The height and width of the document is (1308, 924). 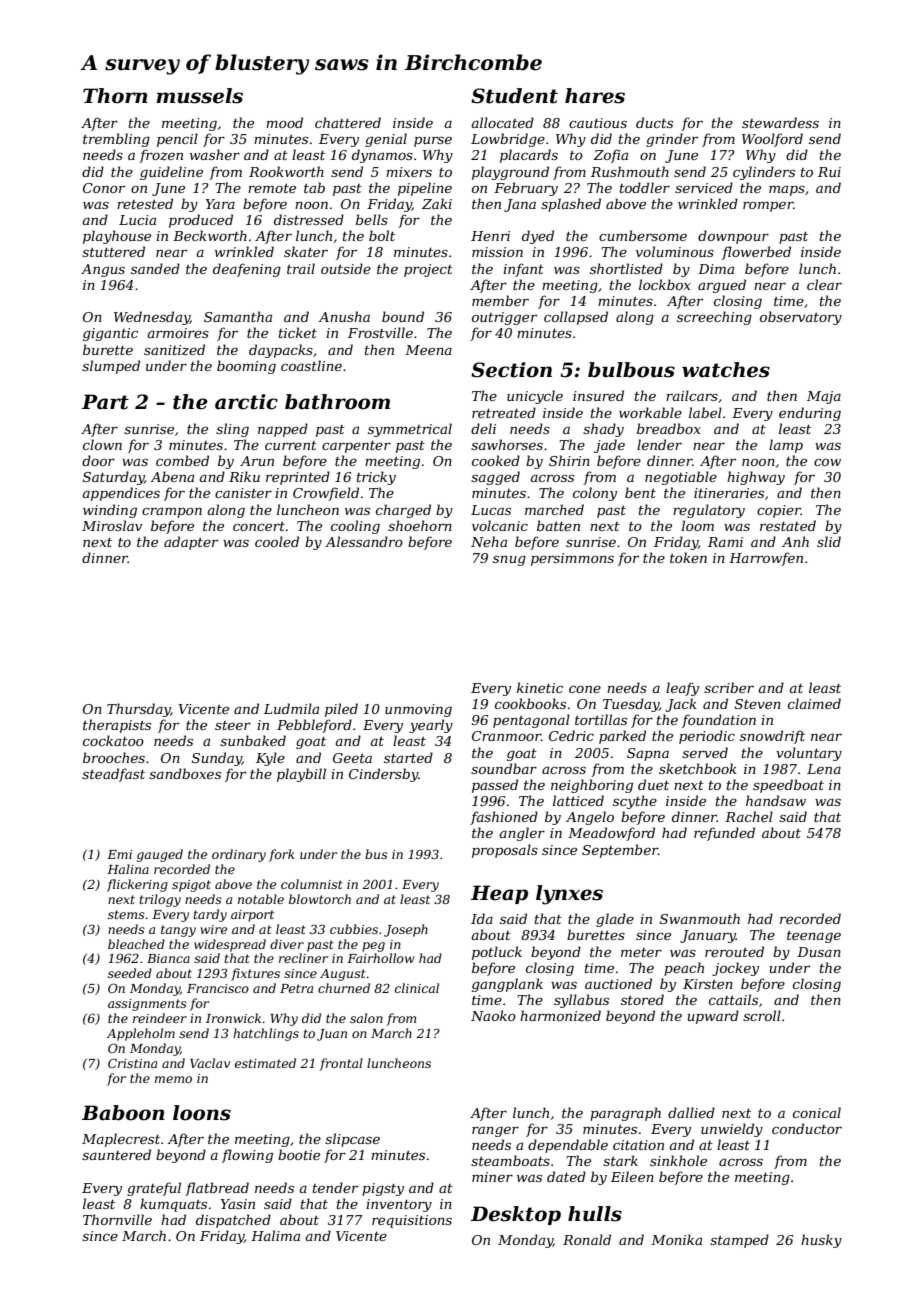 What do you see at coordinates (508, 140) in the document?
I see `Lowbridge` at bounding box center [508, 140].
